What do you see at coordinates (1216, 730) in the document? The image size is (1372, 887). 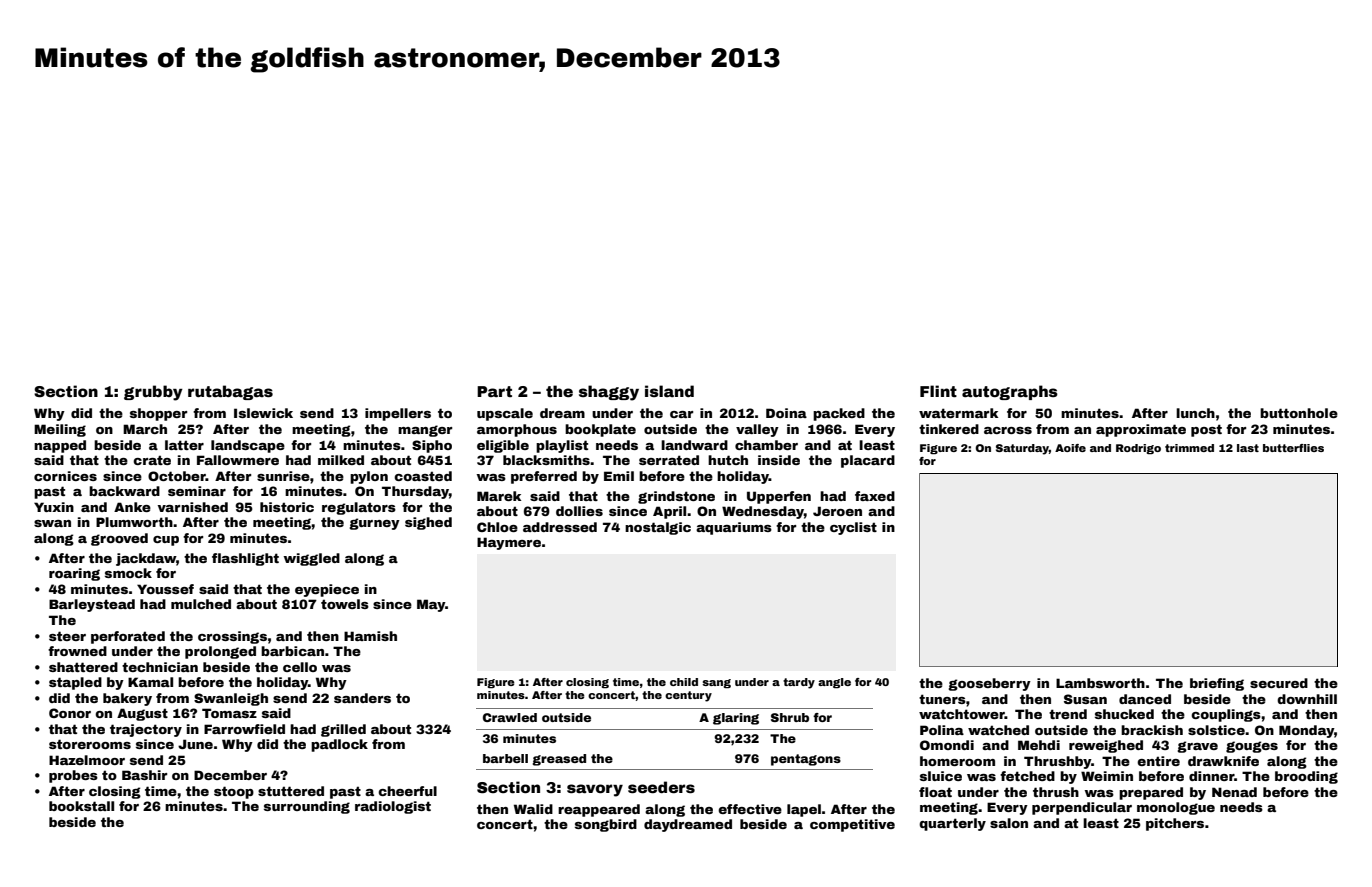 I see `solstice` at bounding box center [1216, 730].
